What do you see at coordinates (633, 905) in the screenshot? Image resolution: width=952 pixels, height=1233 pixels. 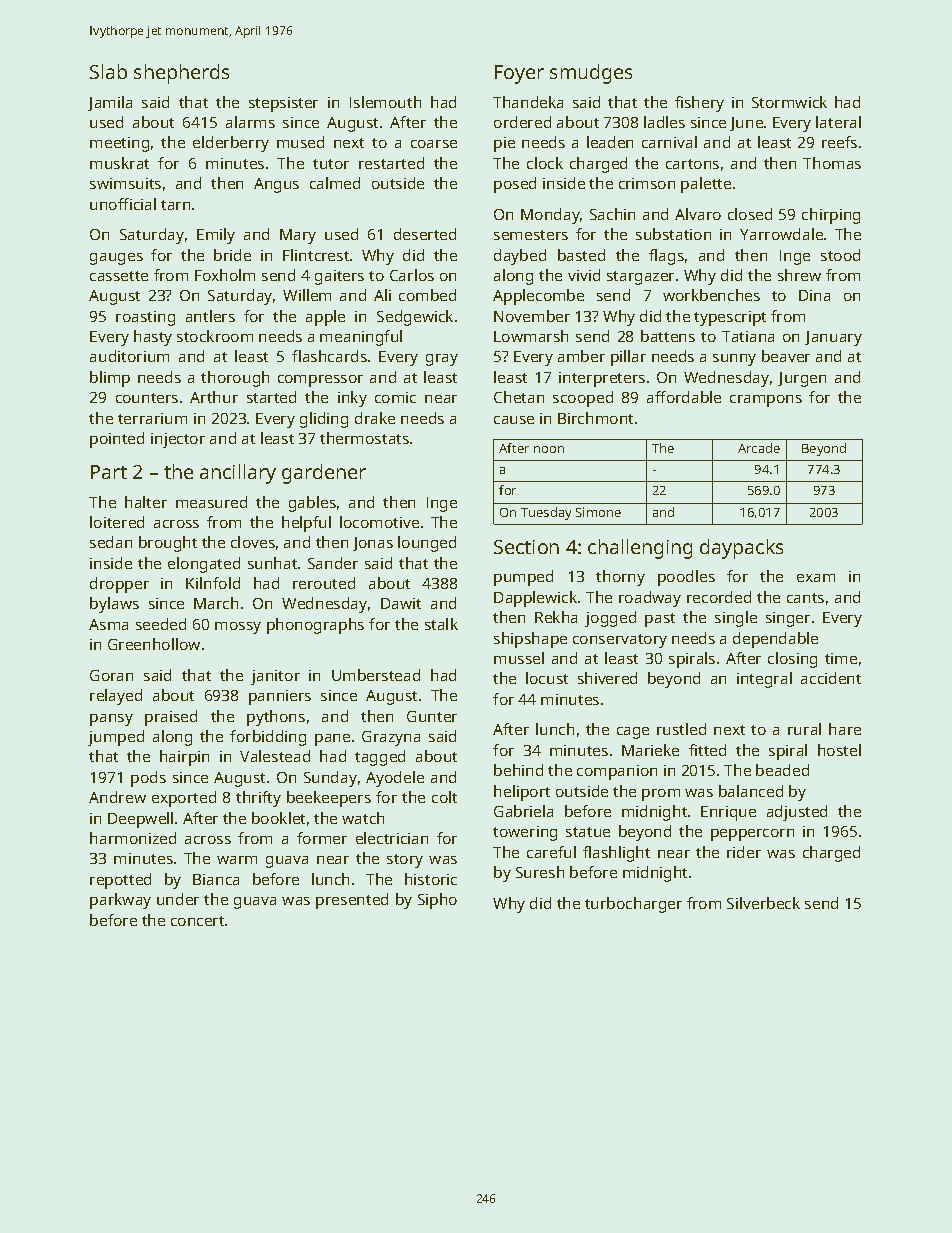 I see `turbocharger` at bounding box center [633, 905].
